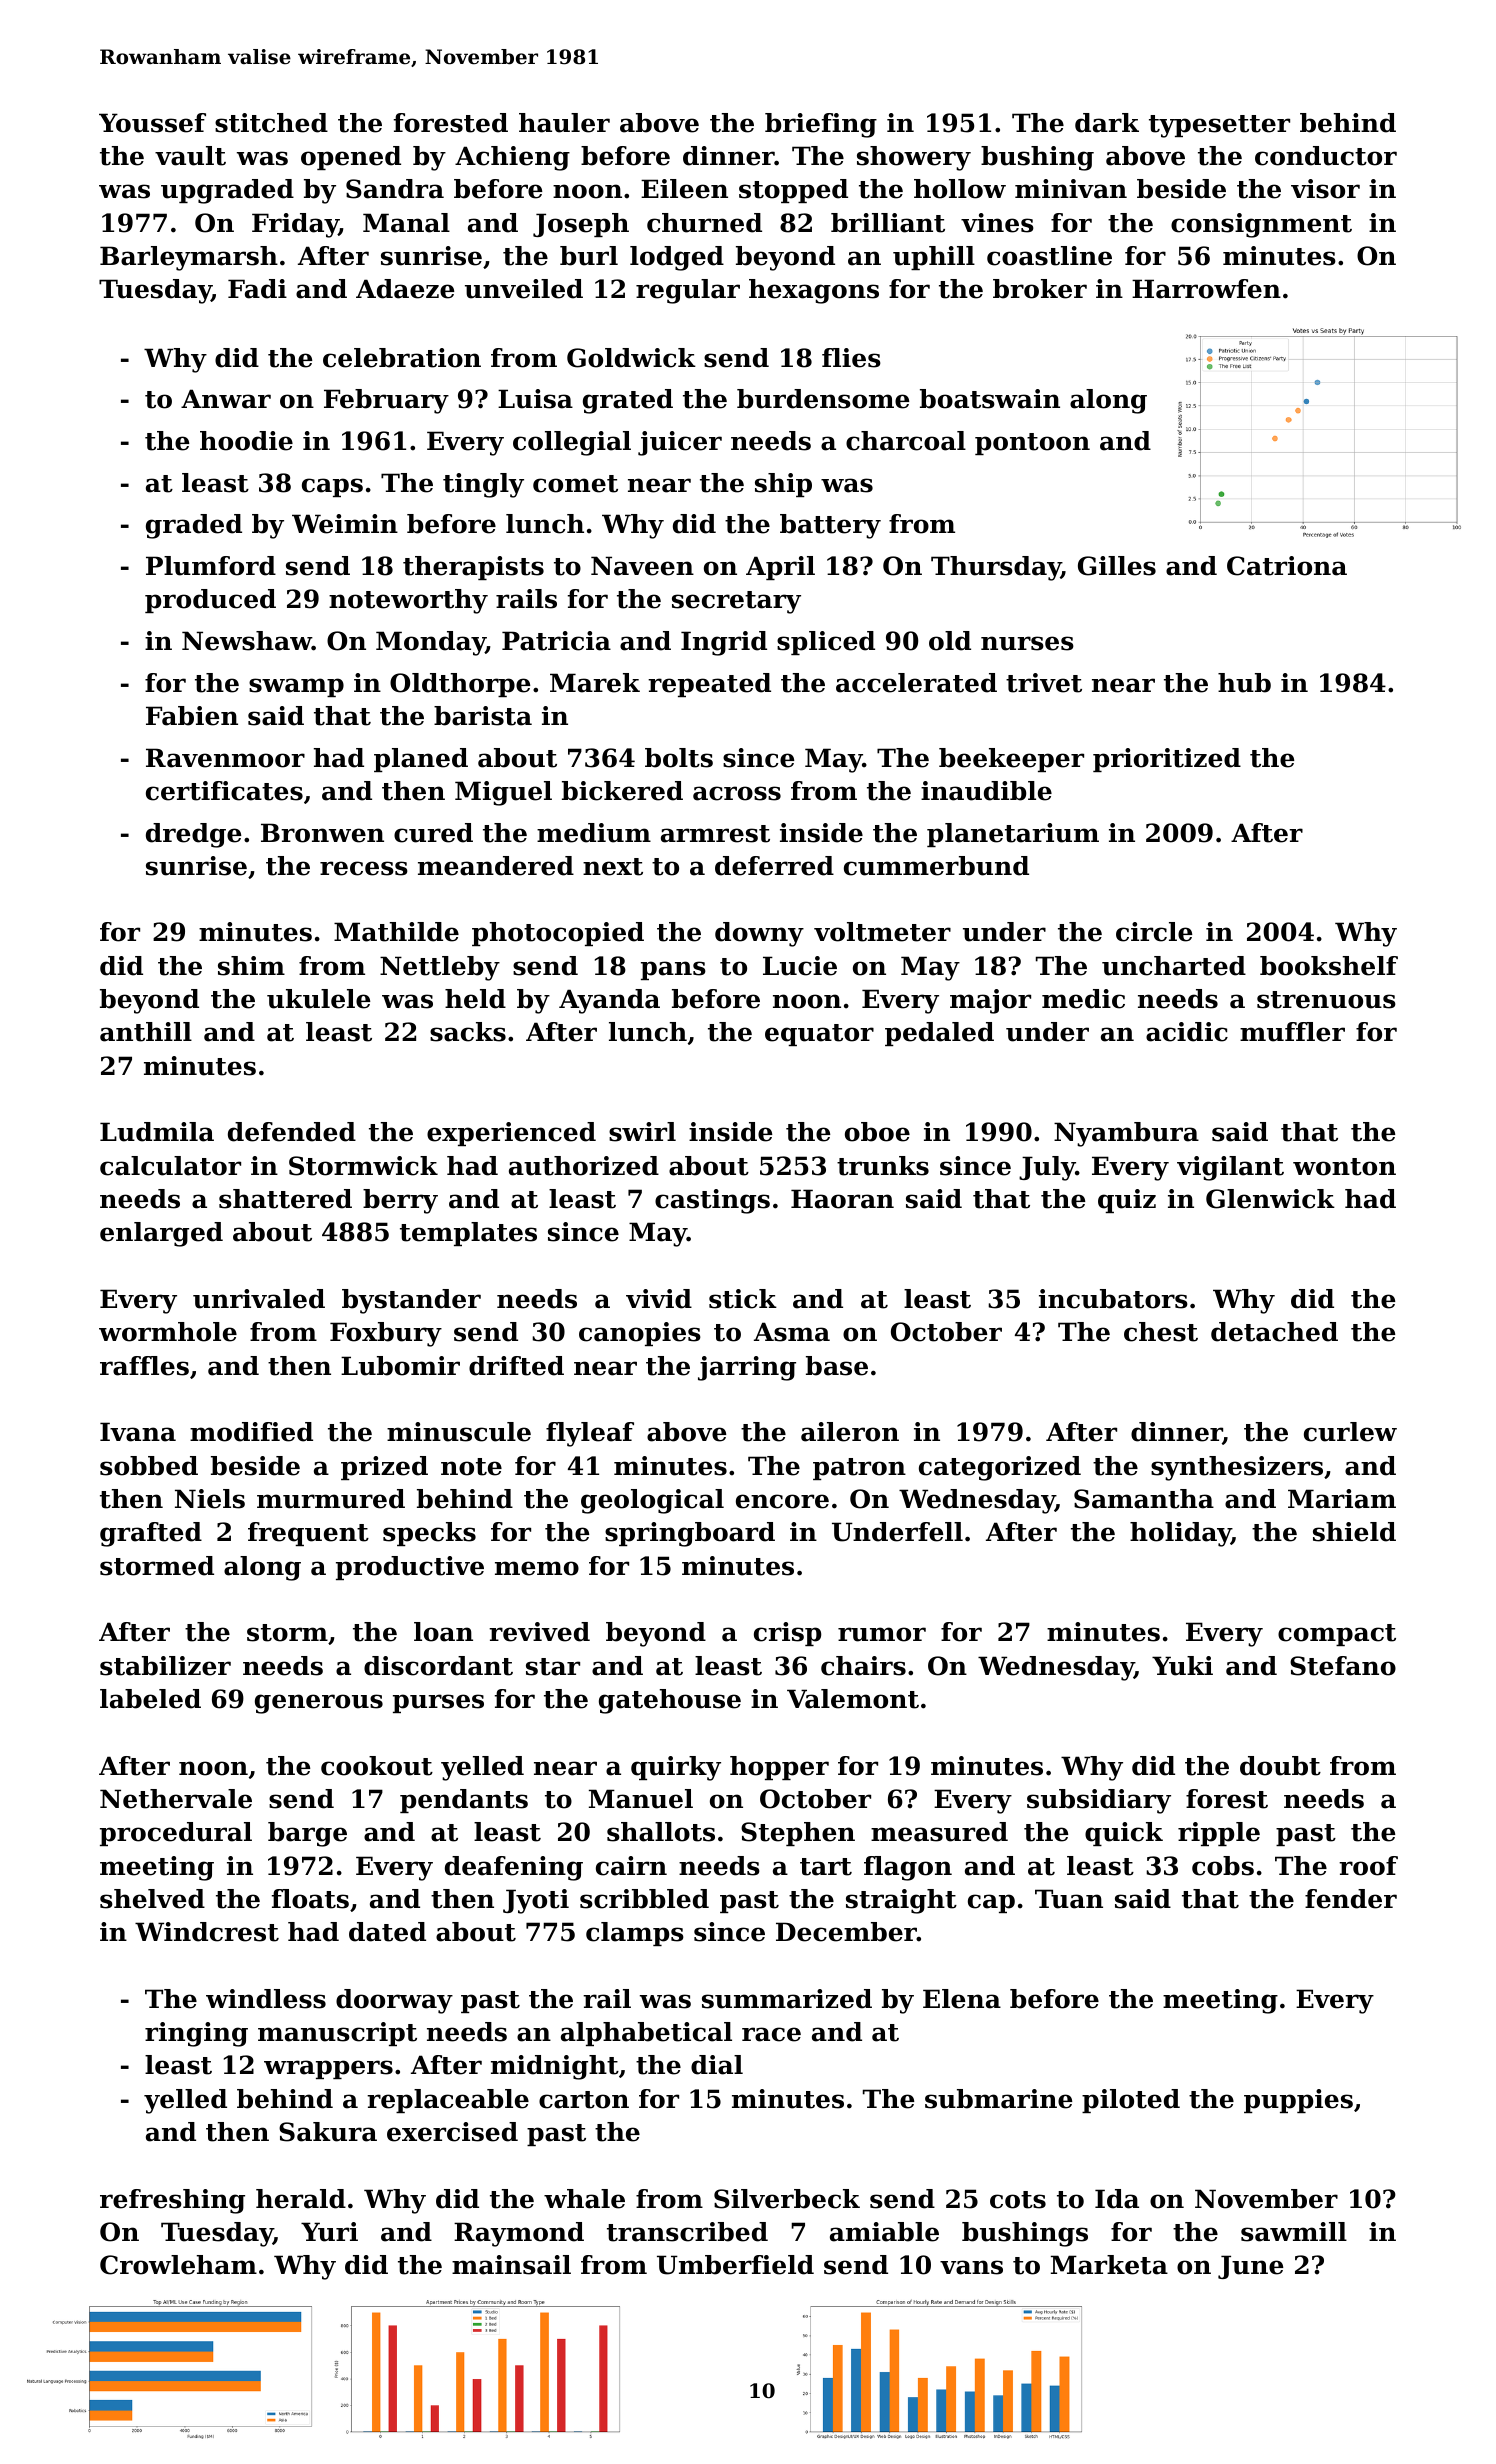 The image size is (1496, 2464). What do you see at coordinates (556, 641) in the document?
I see `Patricia` at bounding box center [556, 641].
